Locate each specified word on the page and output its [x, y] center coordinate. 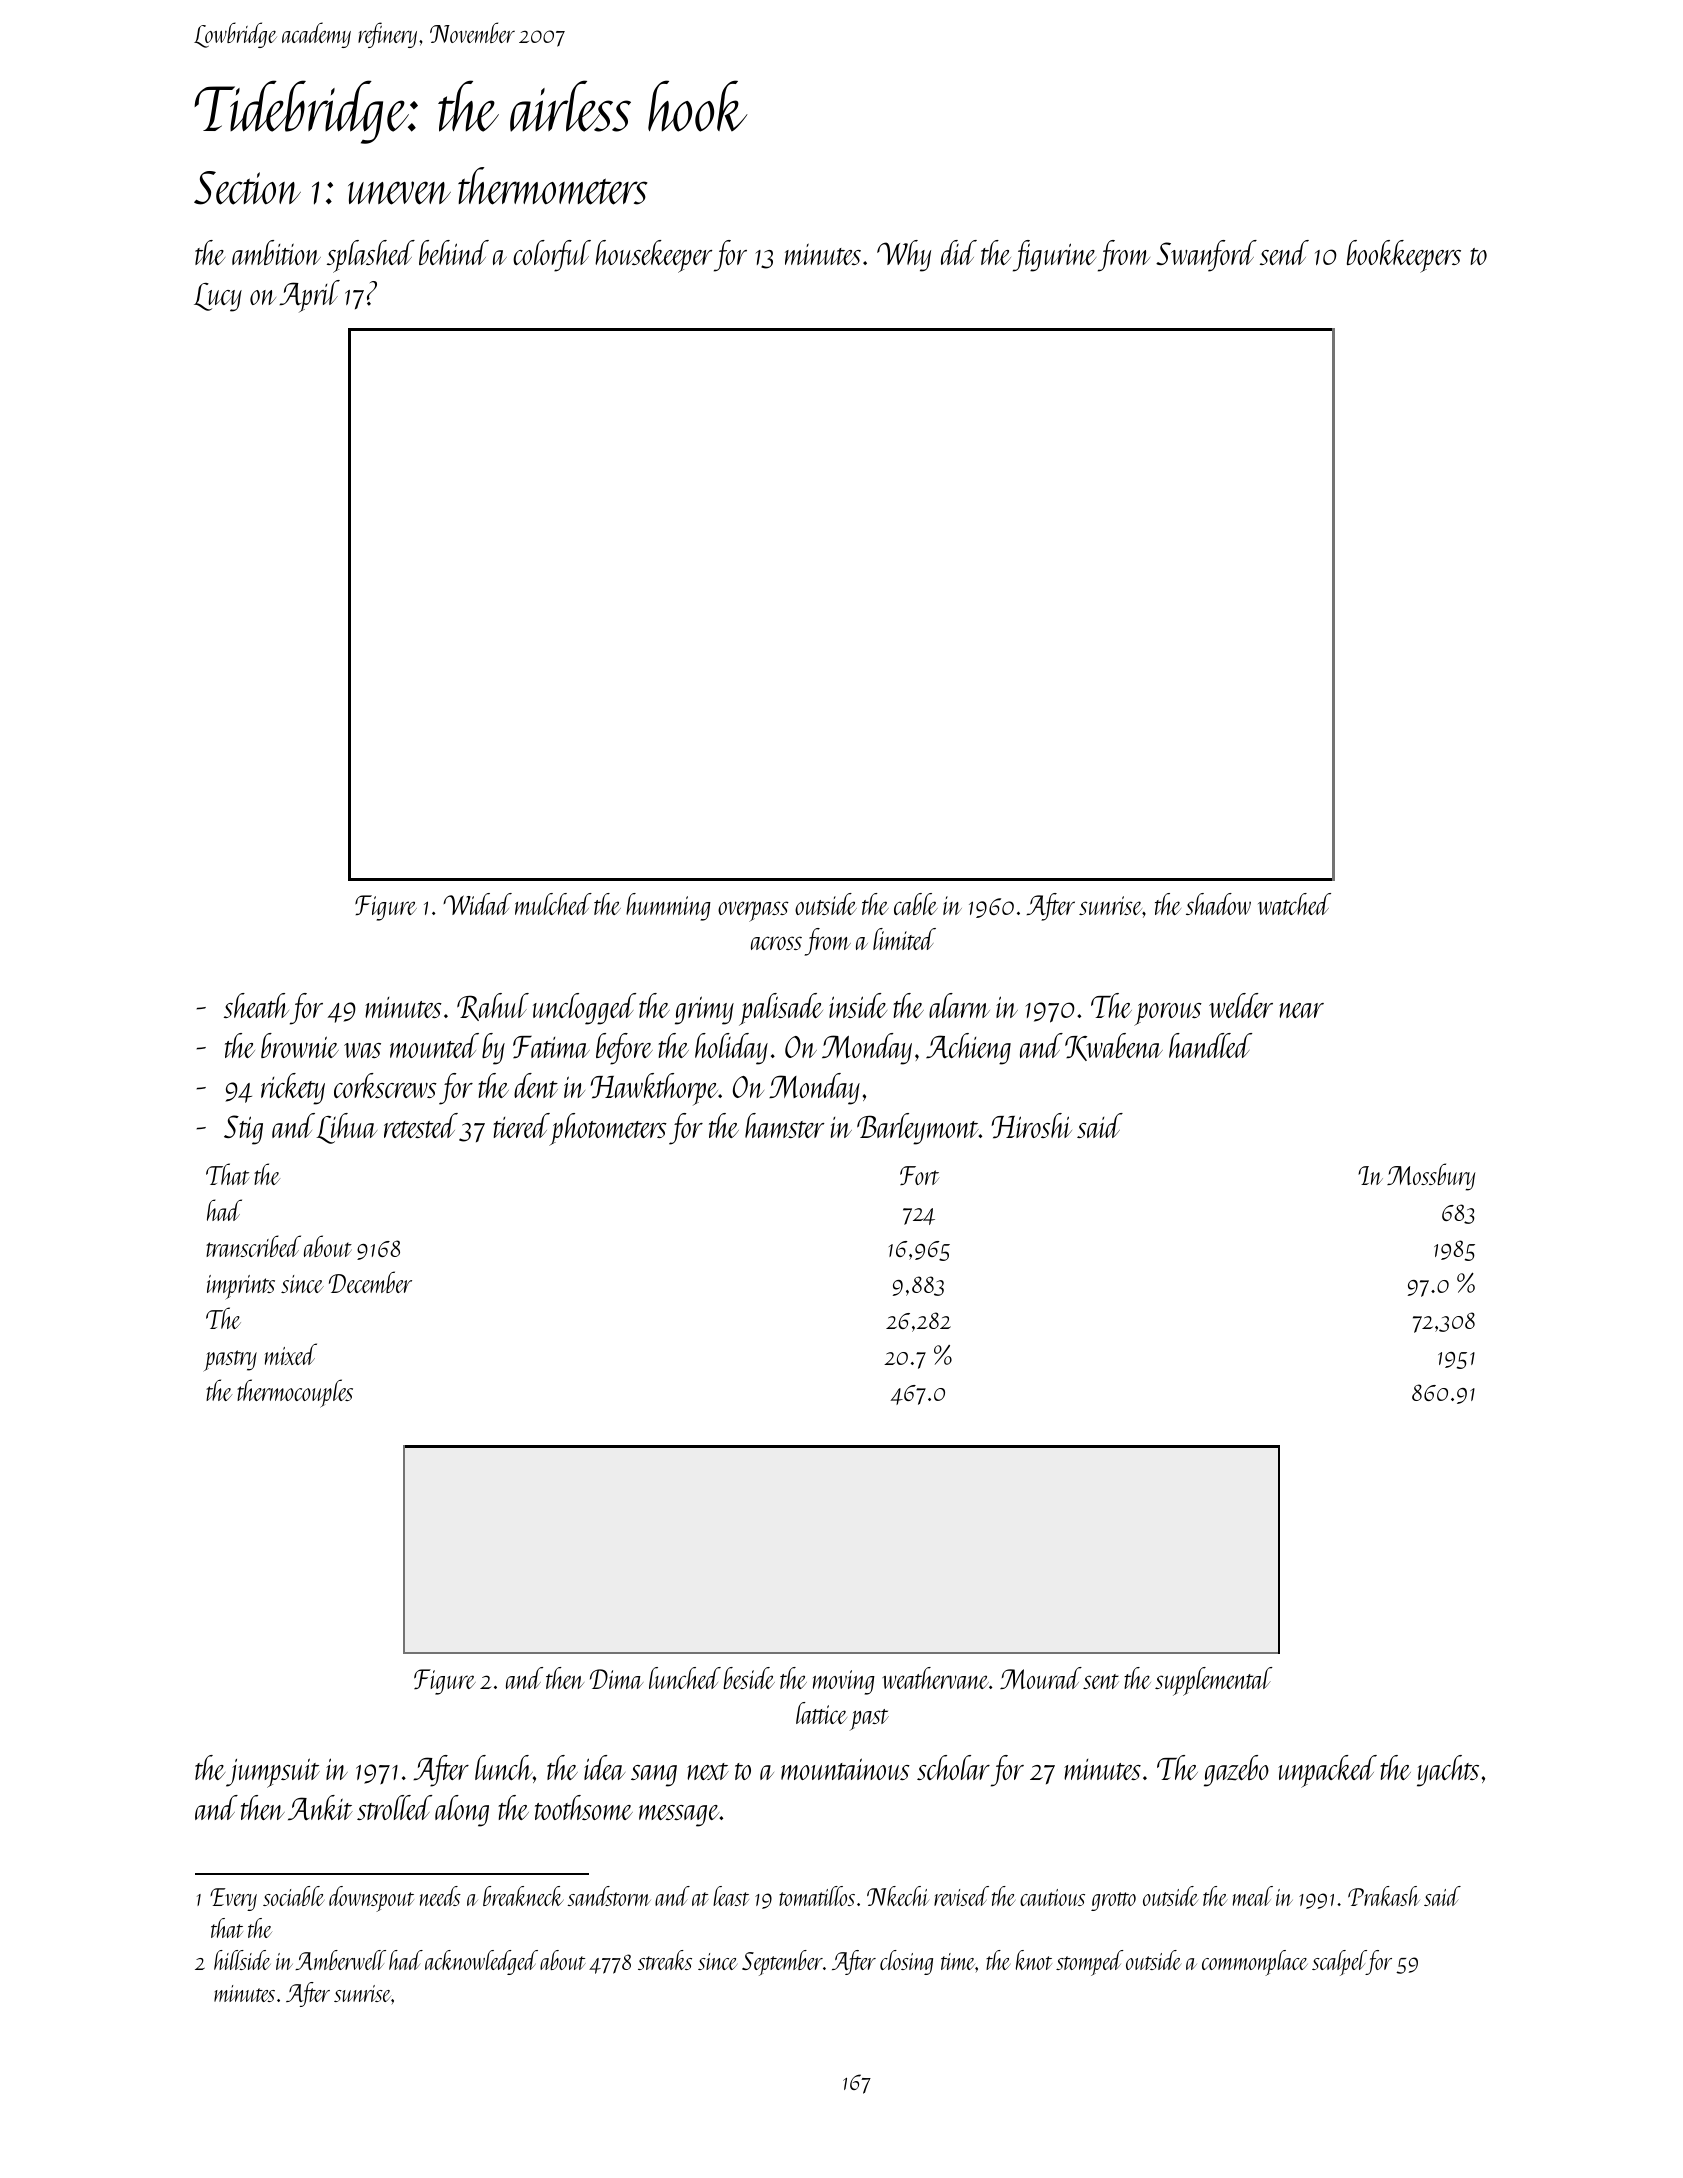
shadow [1218, 904]
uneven [399, 193]
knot [1034, 1960]
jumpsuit [273, 1773]
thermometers [552, 186]
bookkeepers [1404, 256]
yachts [1448, 1771]
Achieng [968, 1049]
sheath [256, 1005]
